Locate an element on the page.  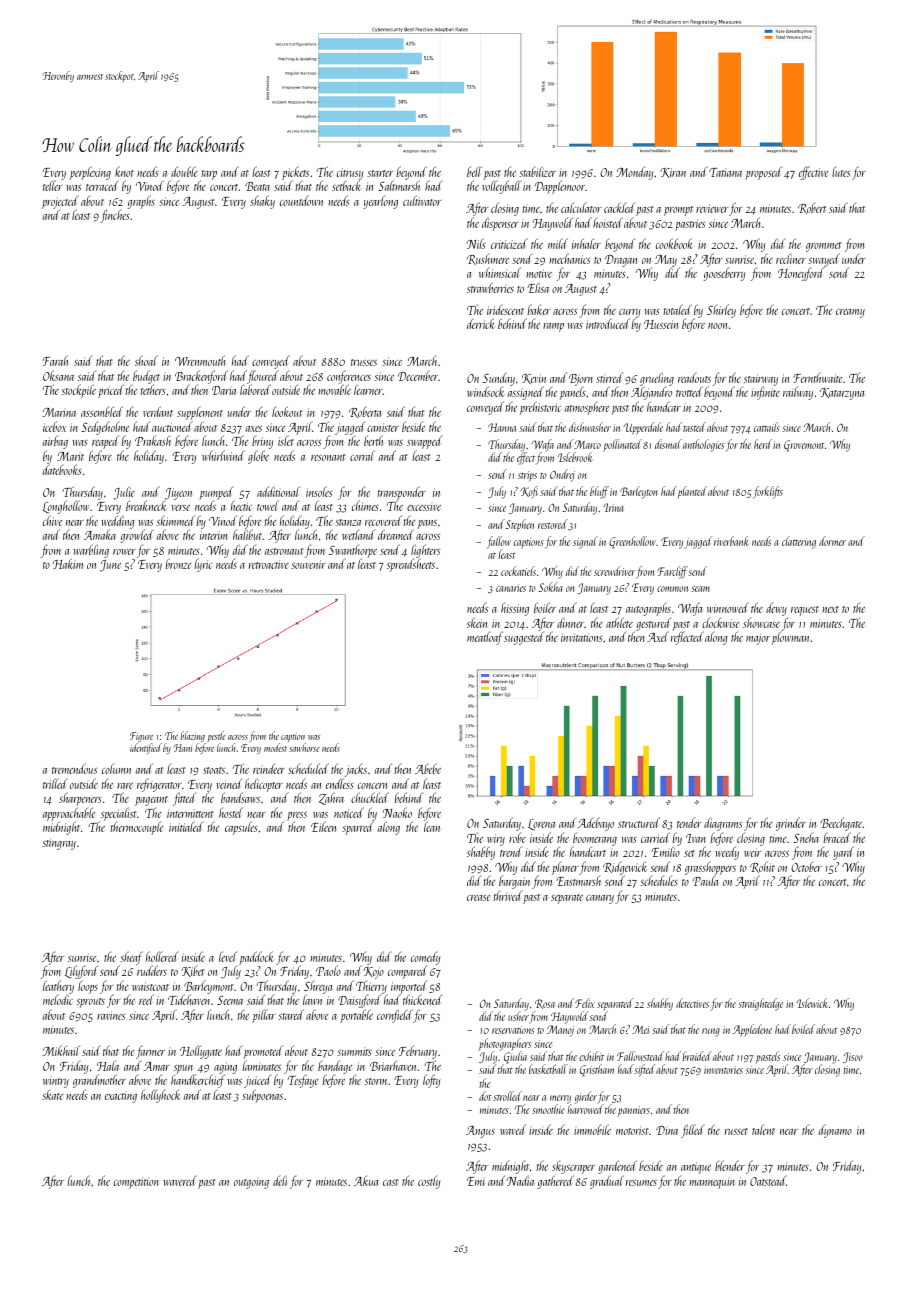
wiry is located at coordinates (496, 840).
